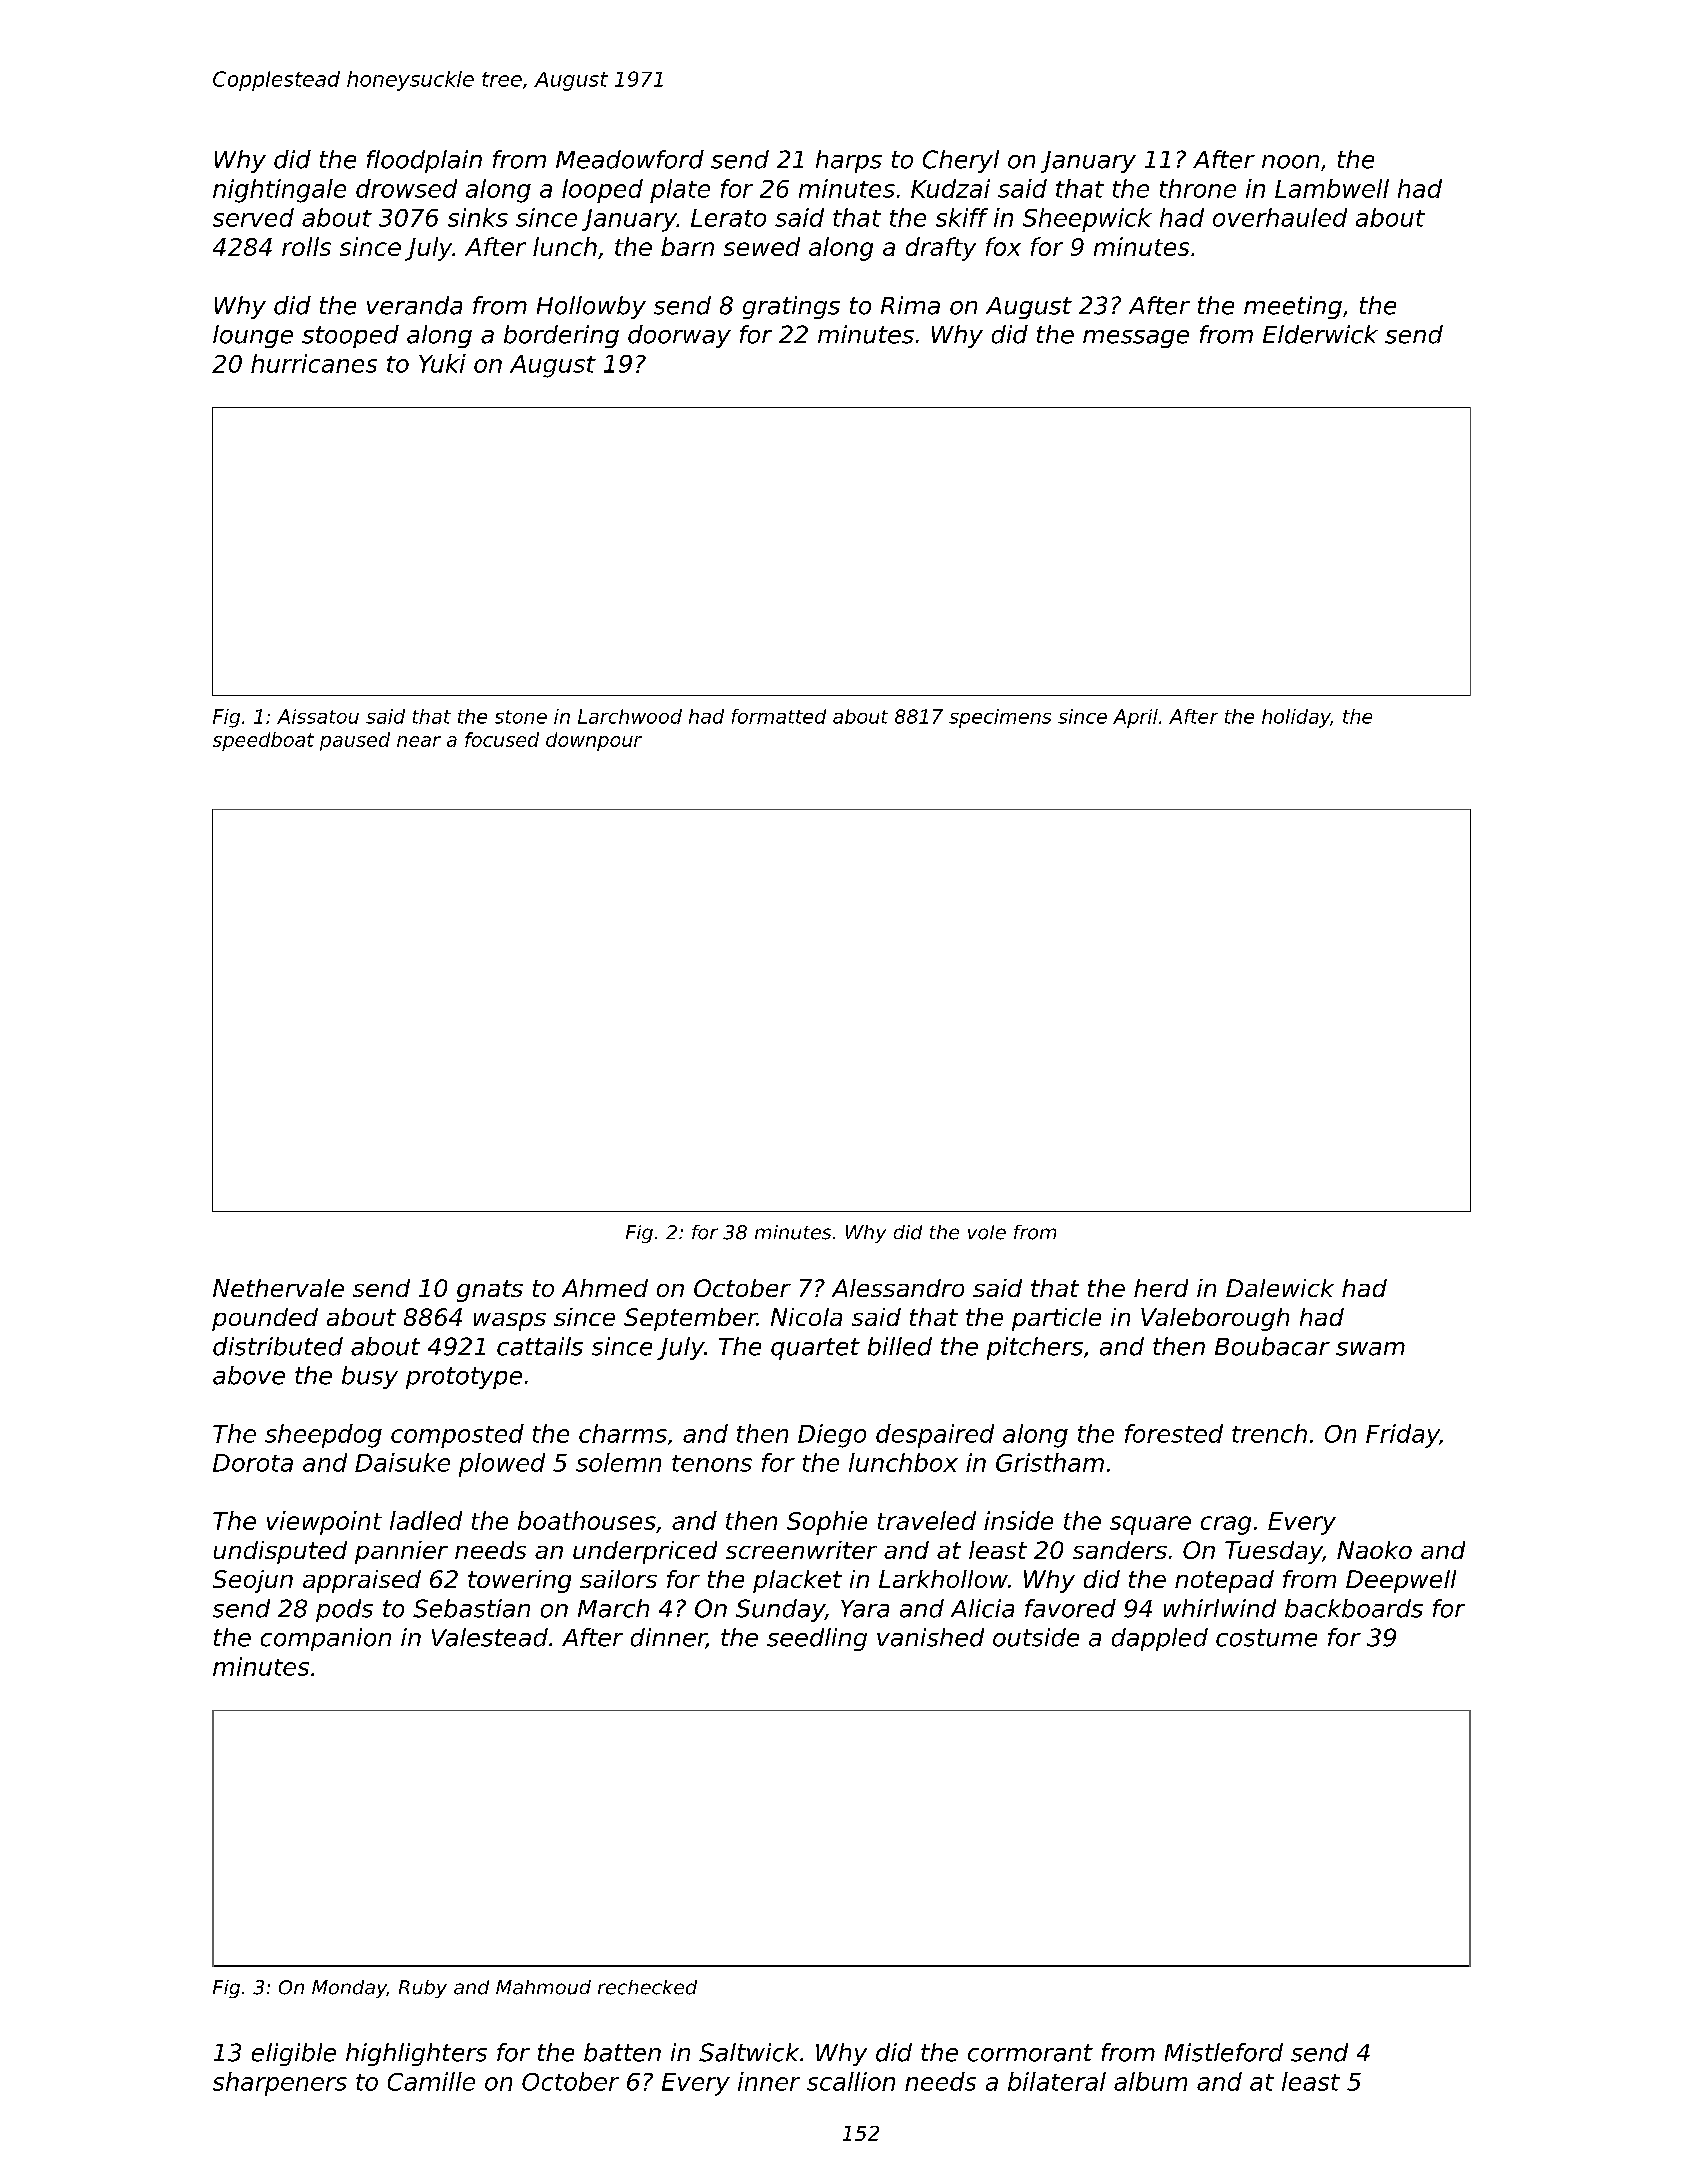  Describe the element at coordinates (280, 2084) in the document. I see `sharpeners` at that location.
